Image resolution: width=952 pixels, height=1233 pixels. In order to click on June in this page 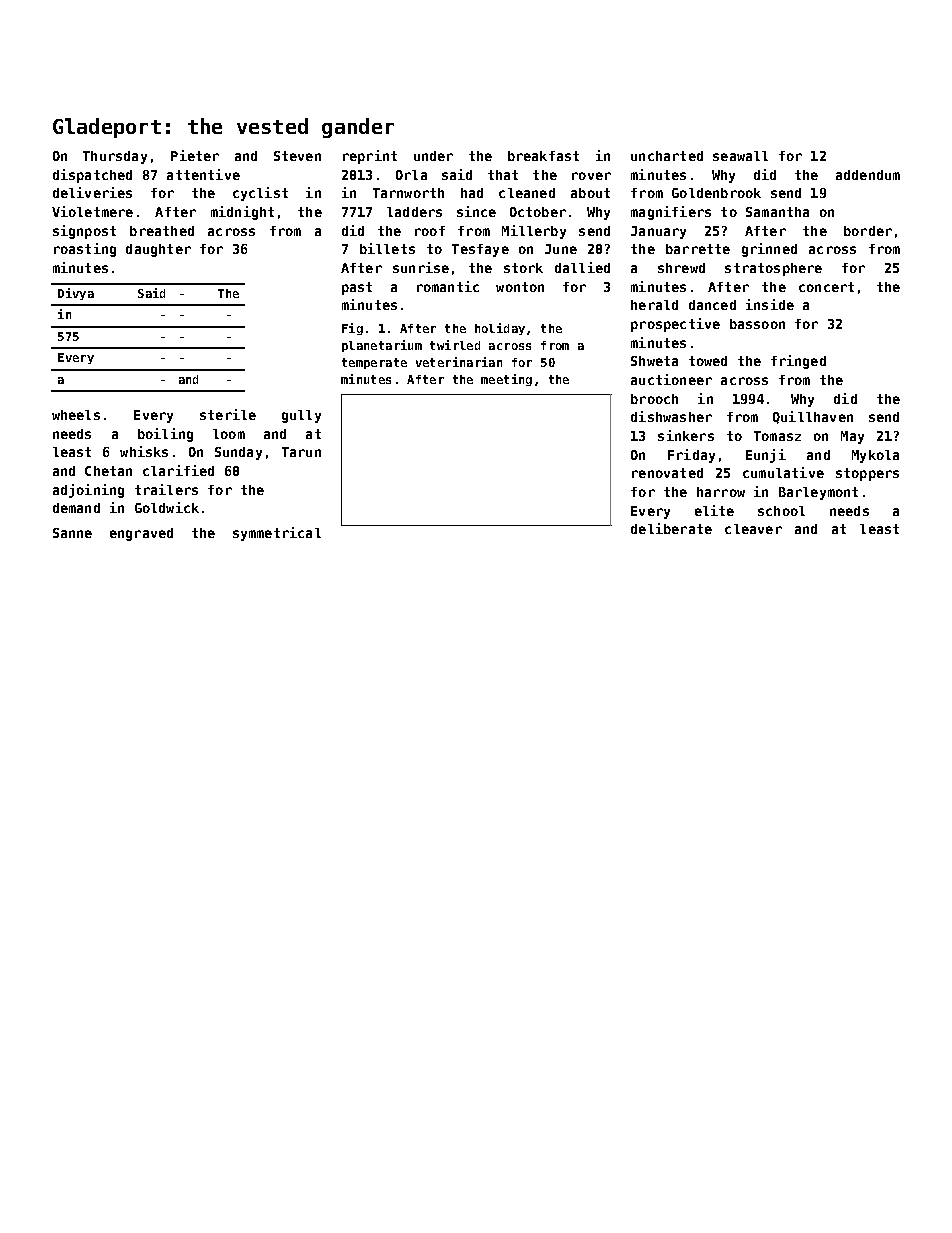, I will do `click(561, 249)`.
